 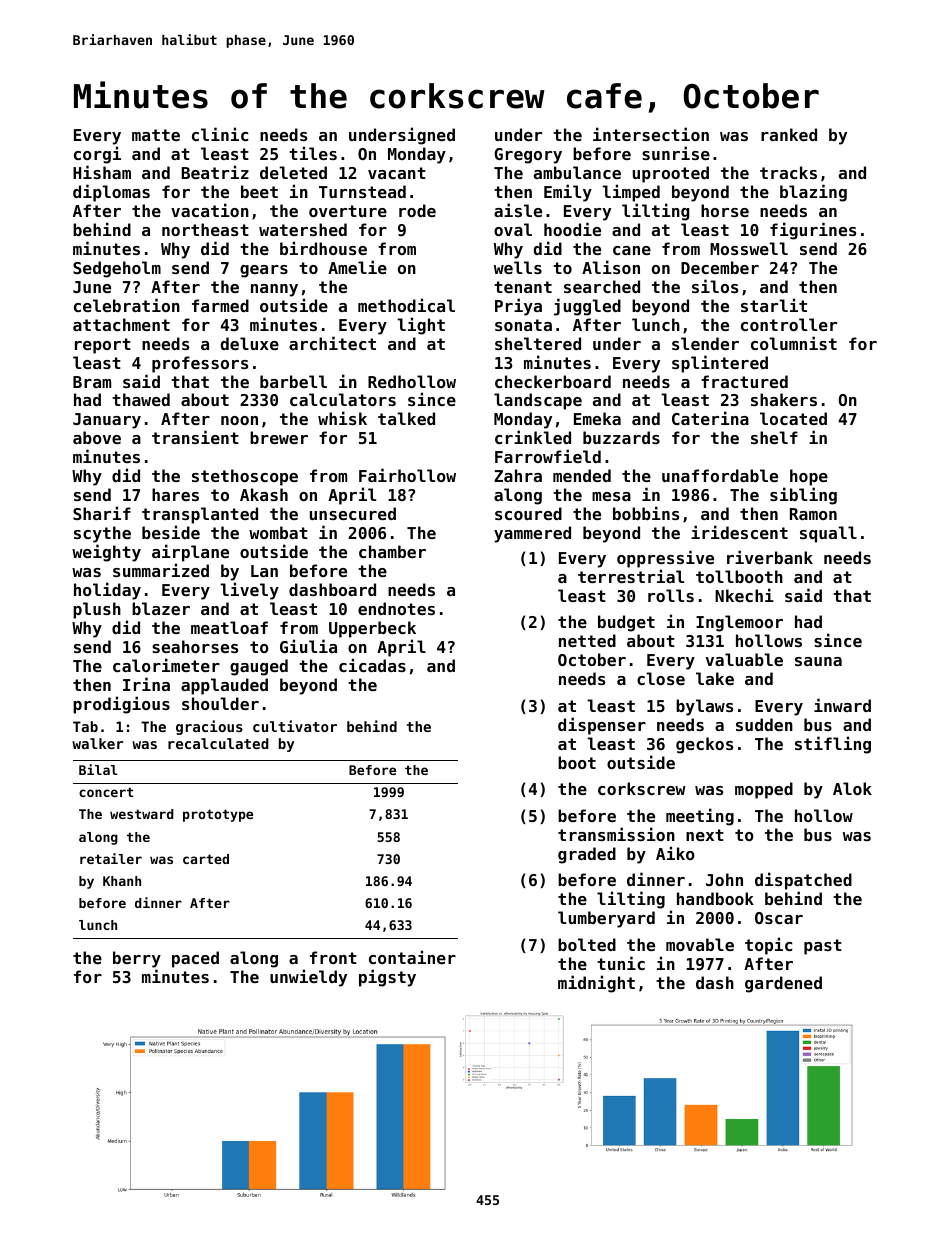 What do you see at coordinates (295, 726) in the image?
I see `cultivator` at bounding box center [295, 726].
